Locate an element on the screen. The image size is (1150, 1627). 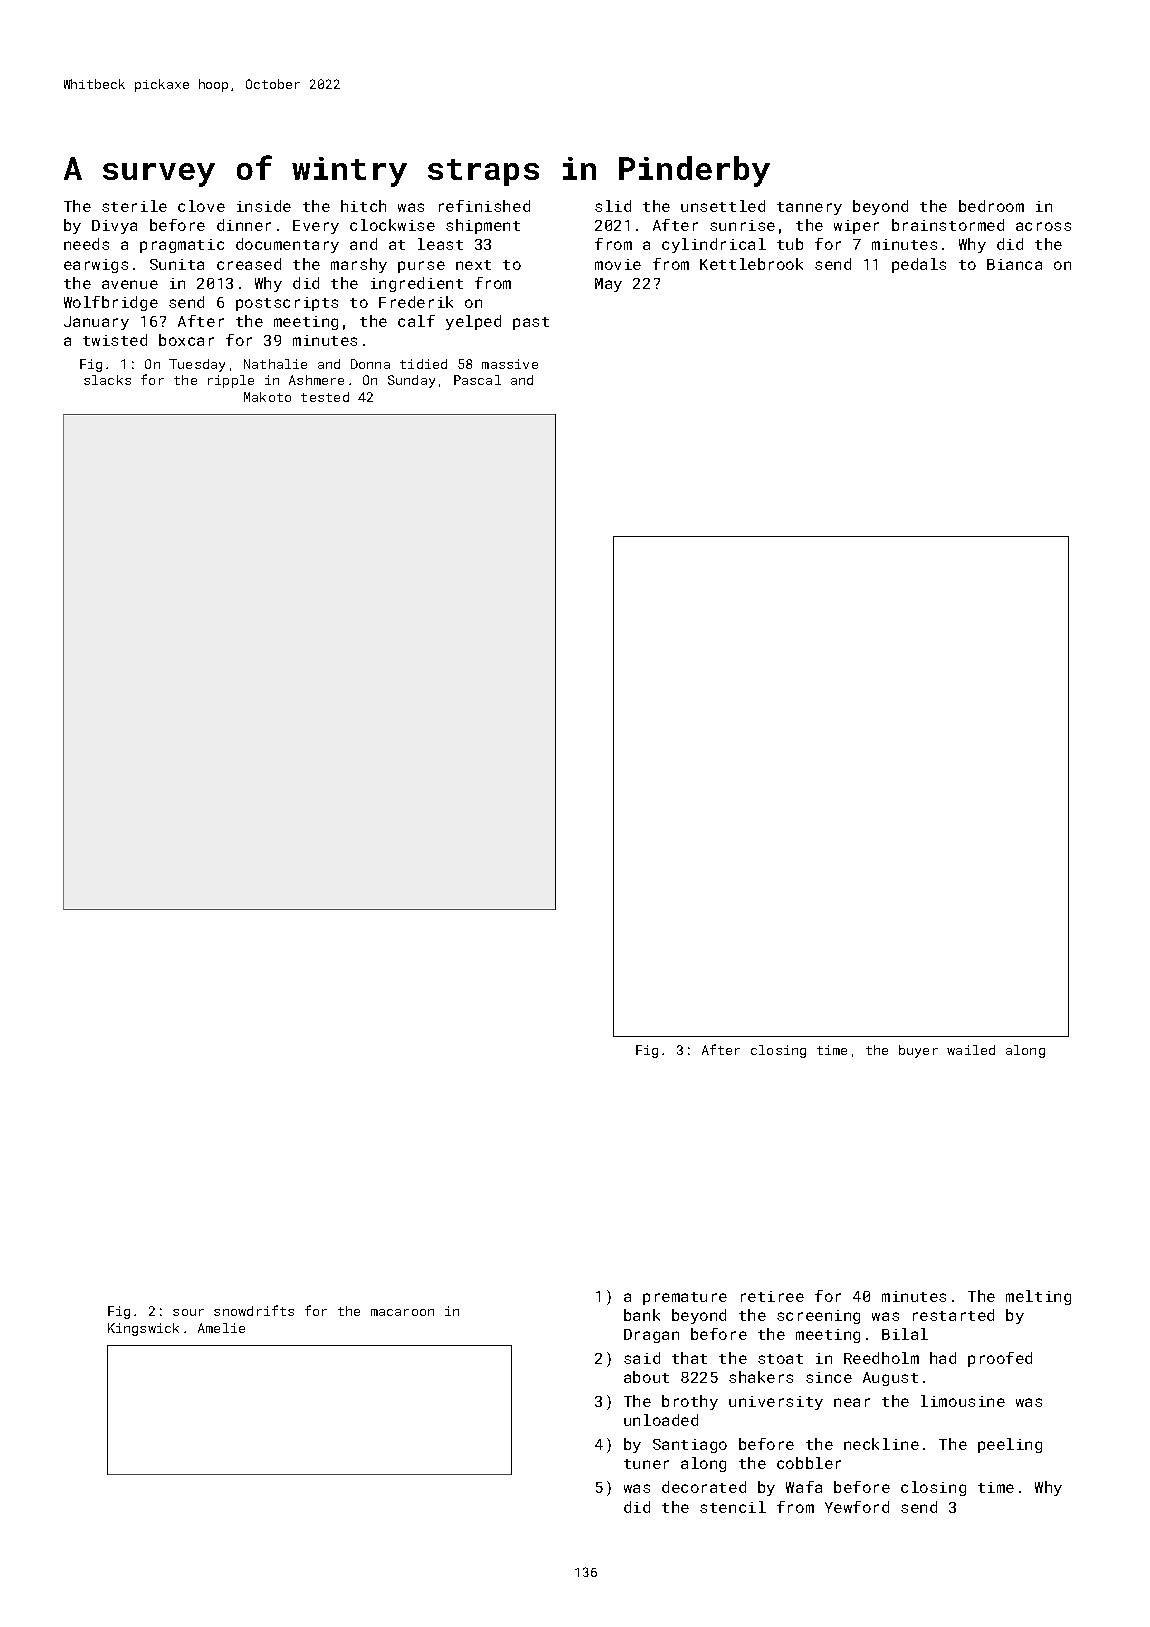
massive is located at coordinates (510, 364).
